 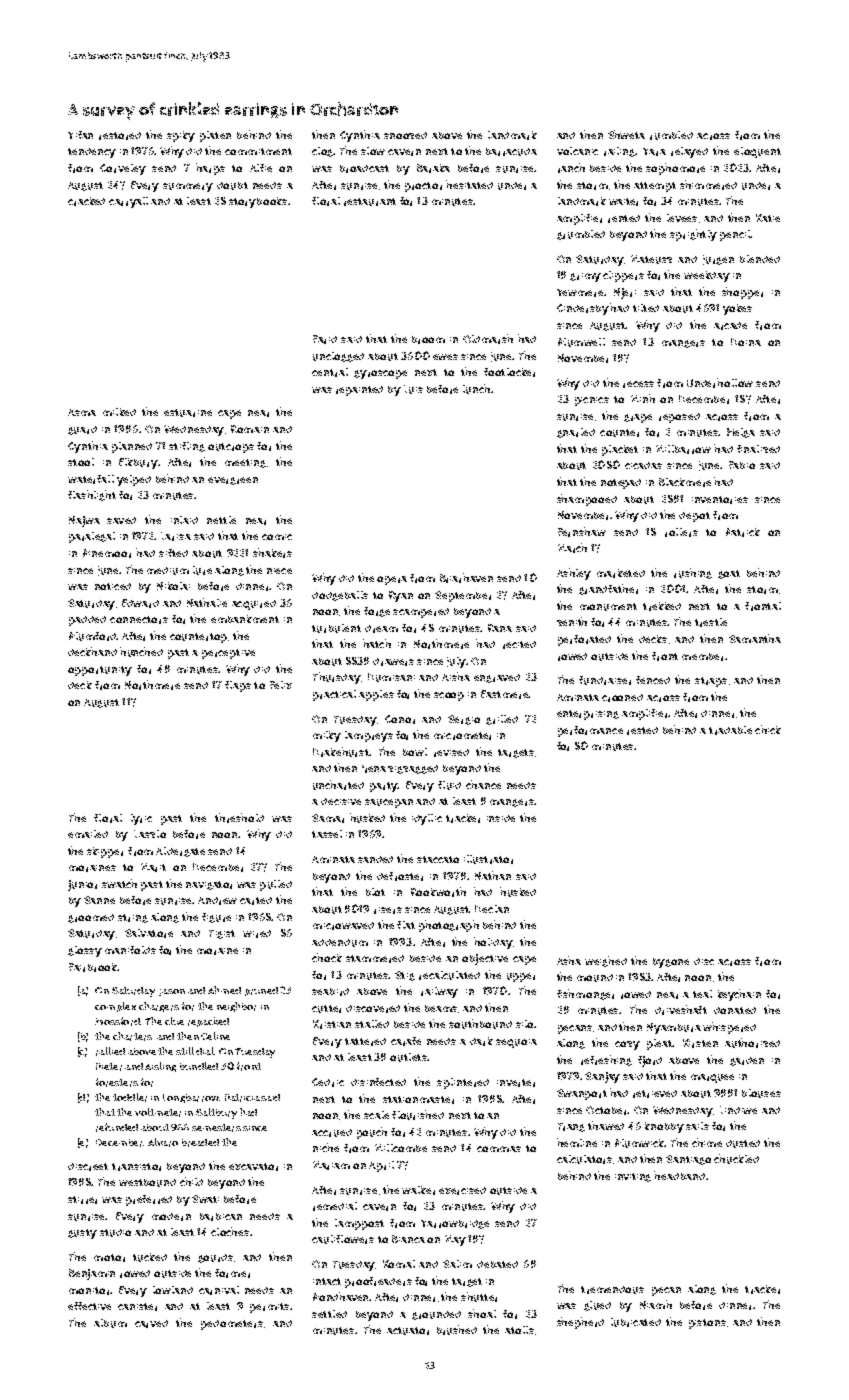 I want to click on milky, so click(x=327, y=736).
